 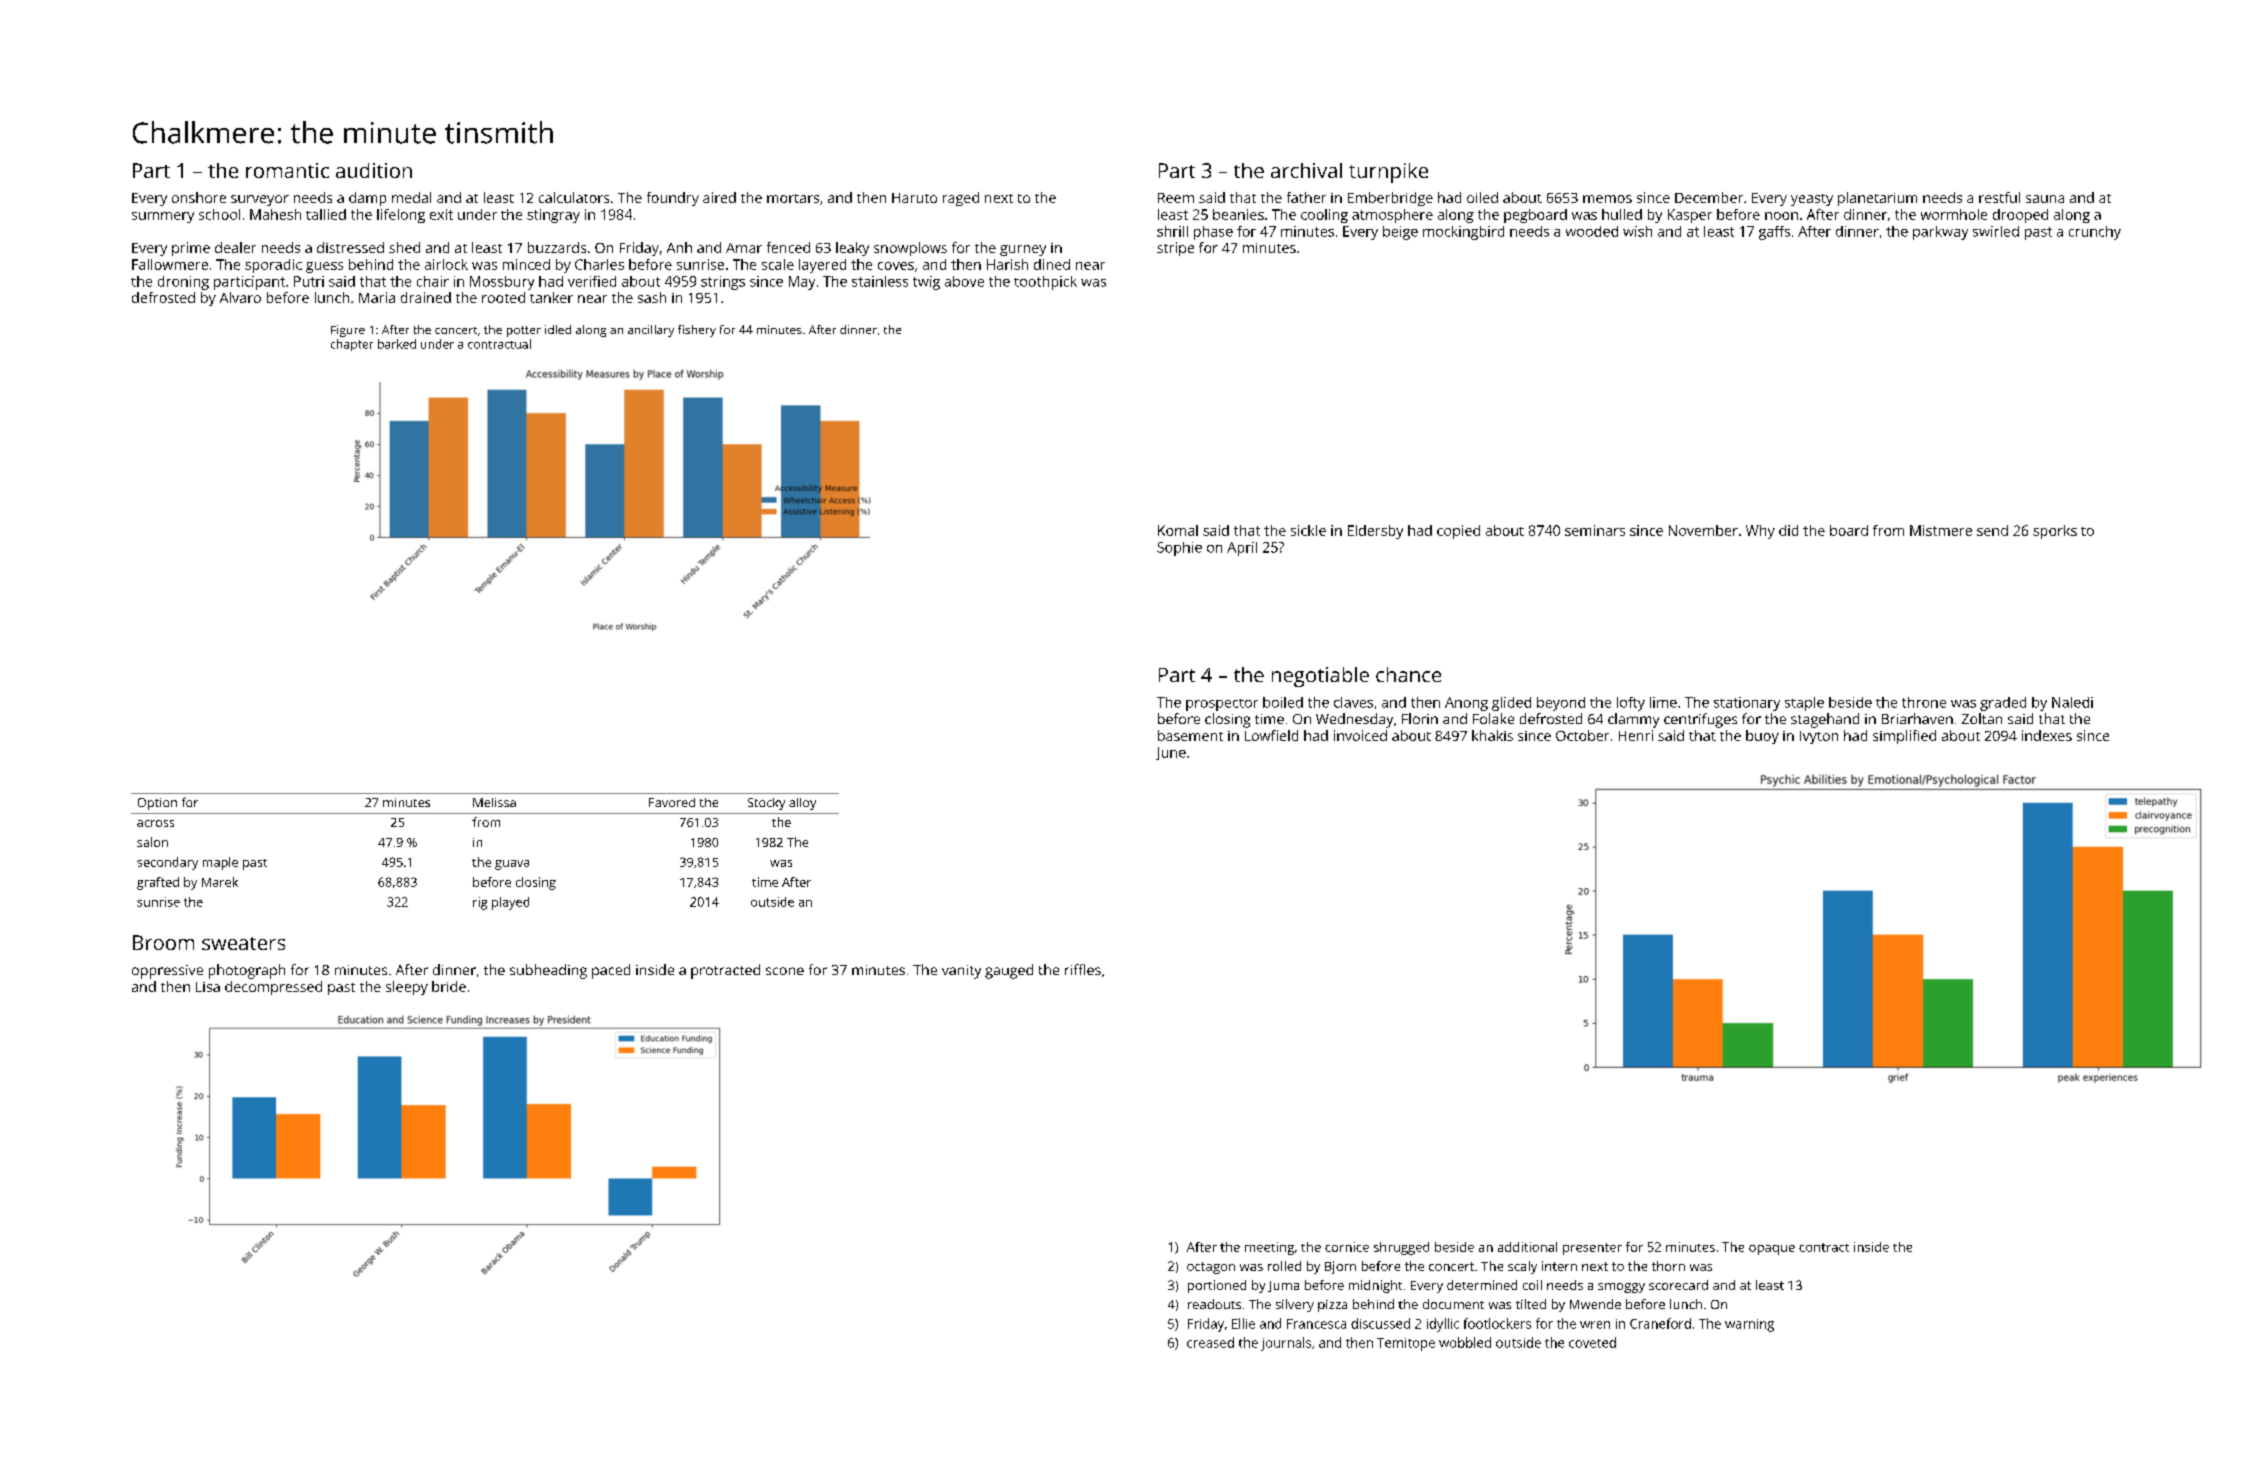 I want to click on negotiable, so click(x=1320, y=677).
